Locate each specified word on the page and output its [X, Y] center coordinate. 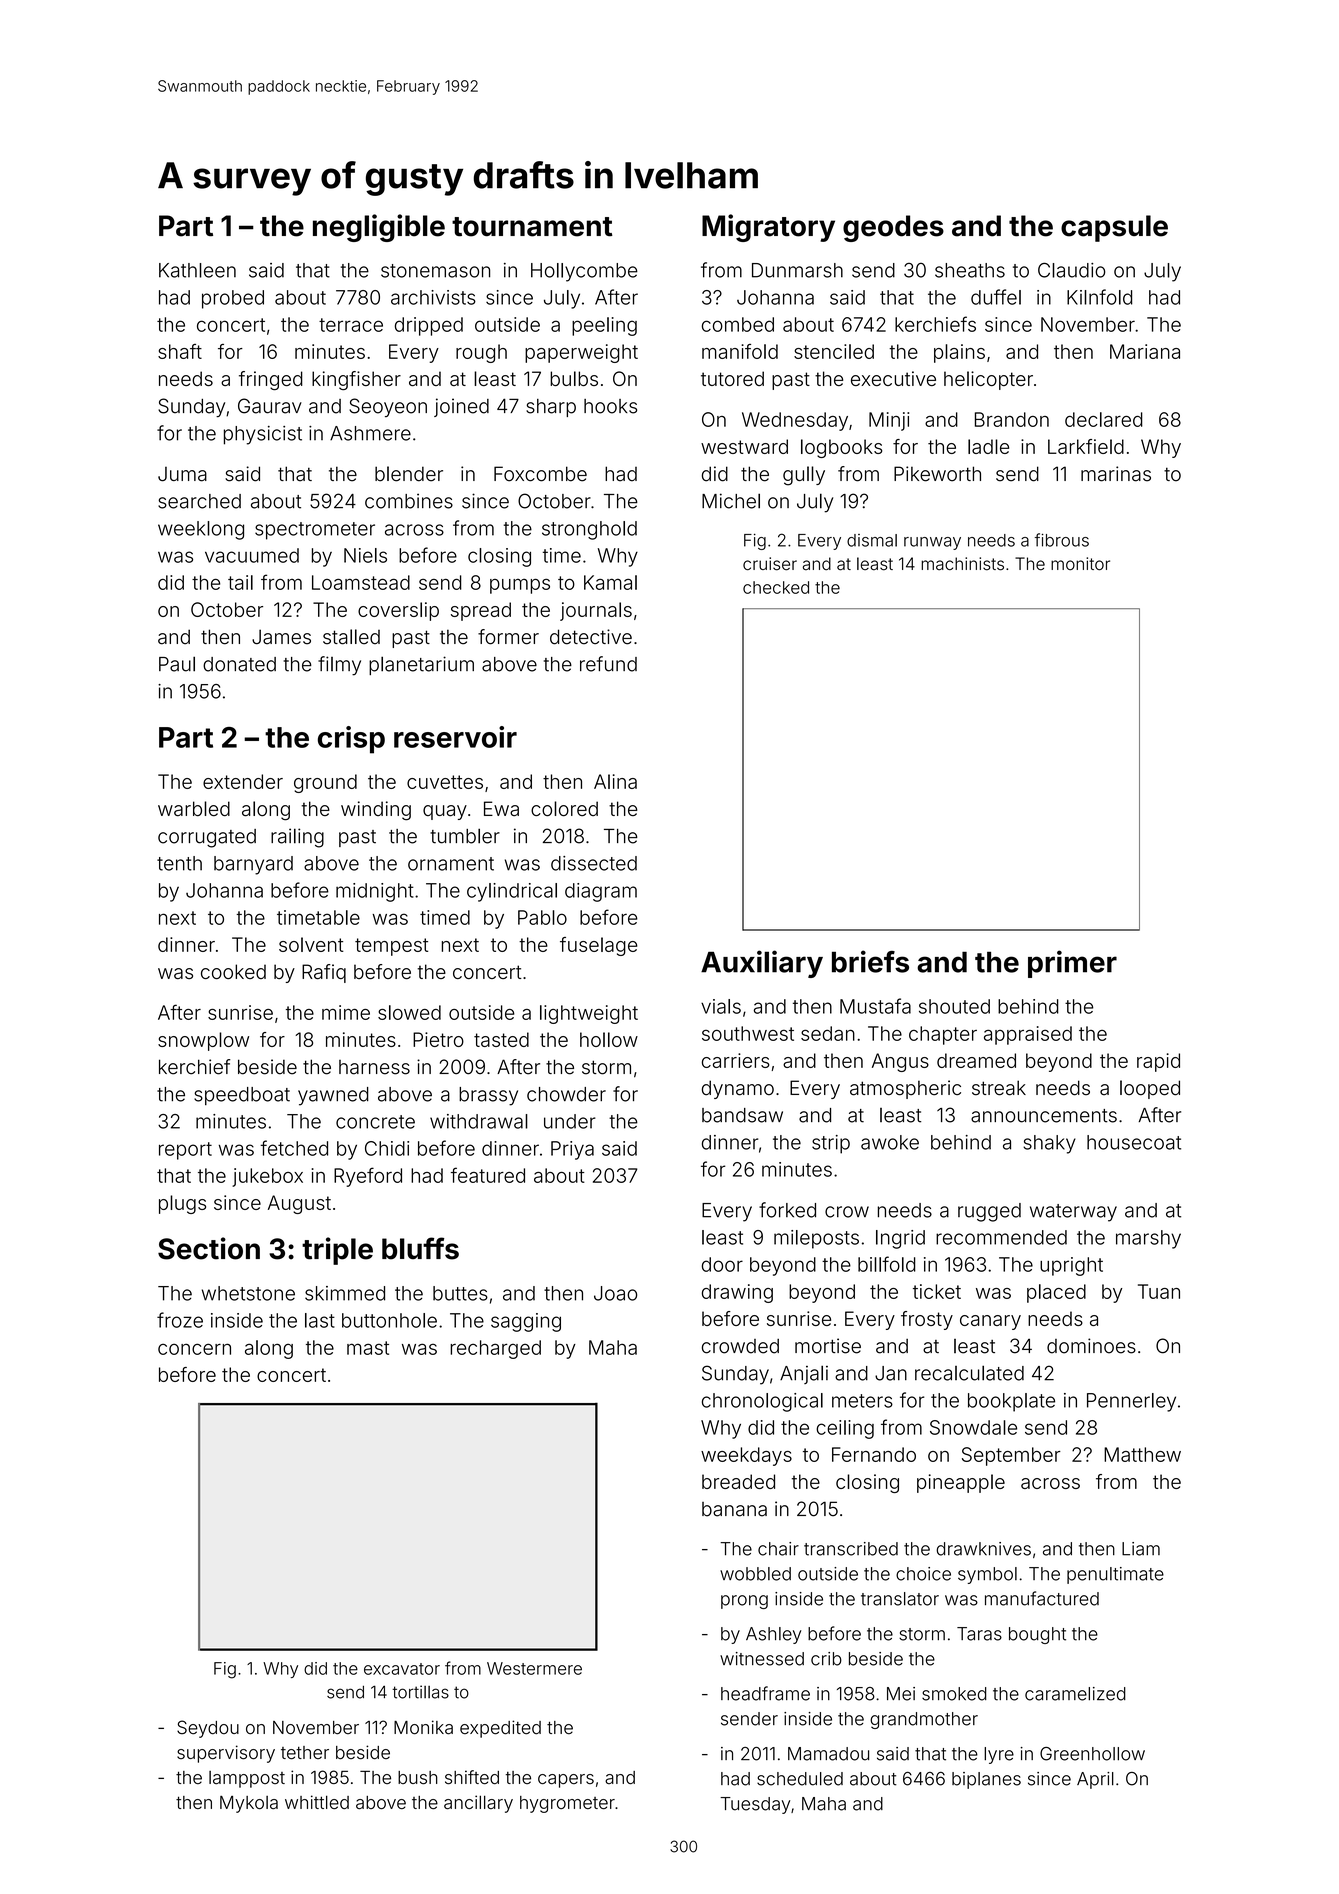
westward [744, 446]
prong [744, 1602]
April [1095, 1780]
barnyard [253, 865]
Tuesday [755, 1805]
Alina [615, 781]
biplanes [986, 1780]
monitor [1080, 564]
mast [368, 1348]
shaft [180, 351]
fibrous [1062, 540]
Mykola [249, 1804]
